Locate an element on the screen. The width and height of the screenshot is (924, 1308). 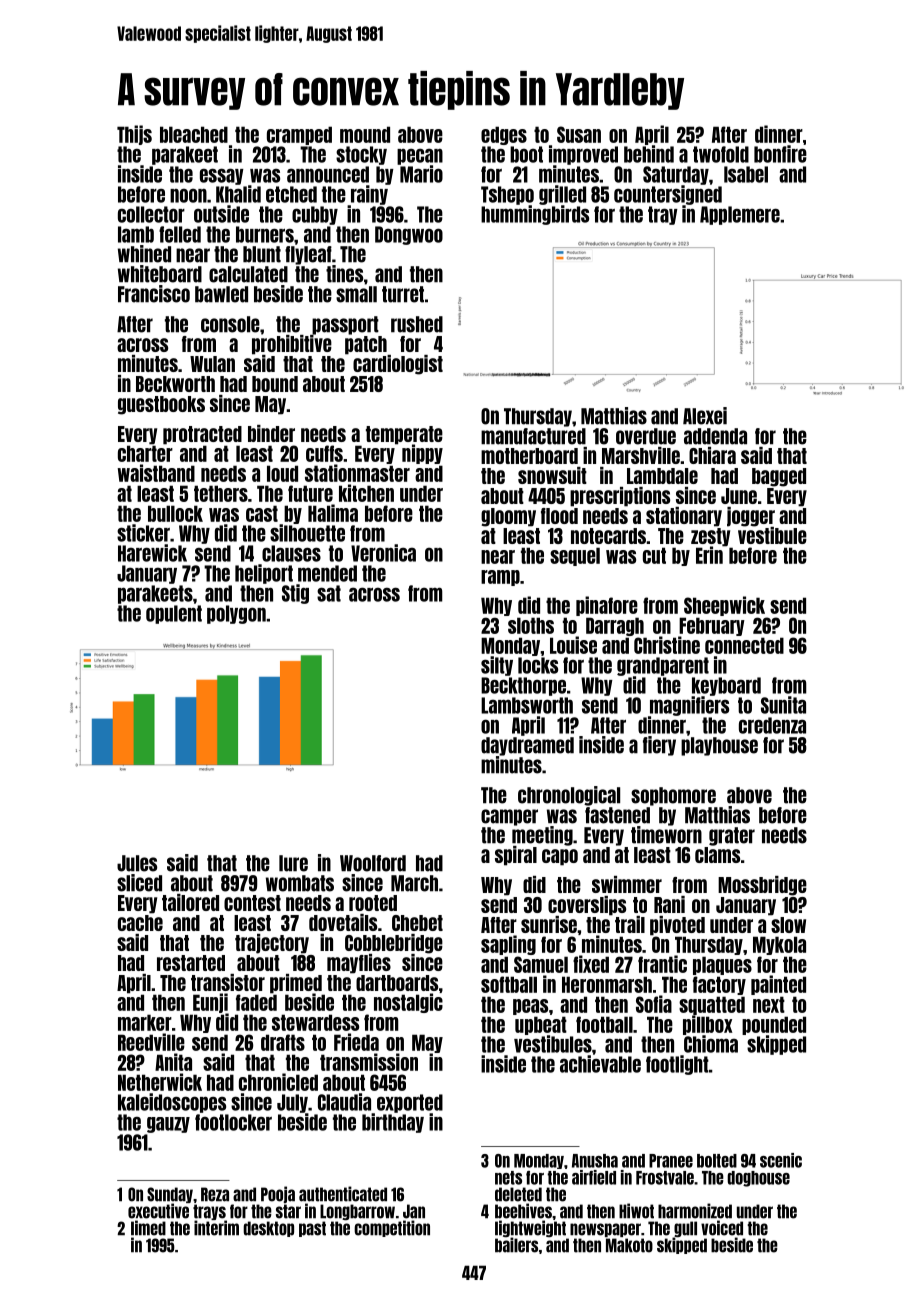
Thijs is located at coordinates (134, 135).
